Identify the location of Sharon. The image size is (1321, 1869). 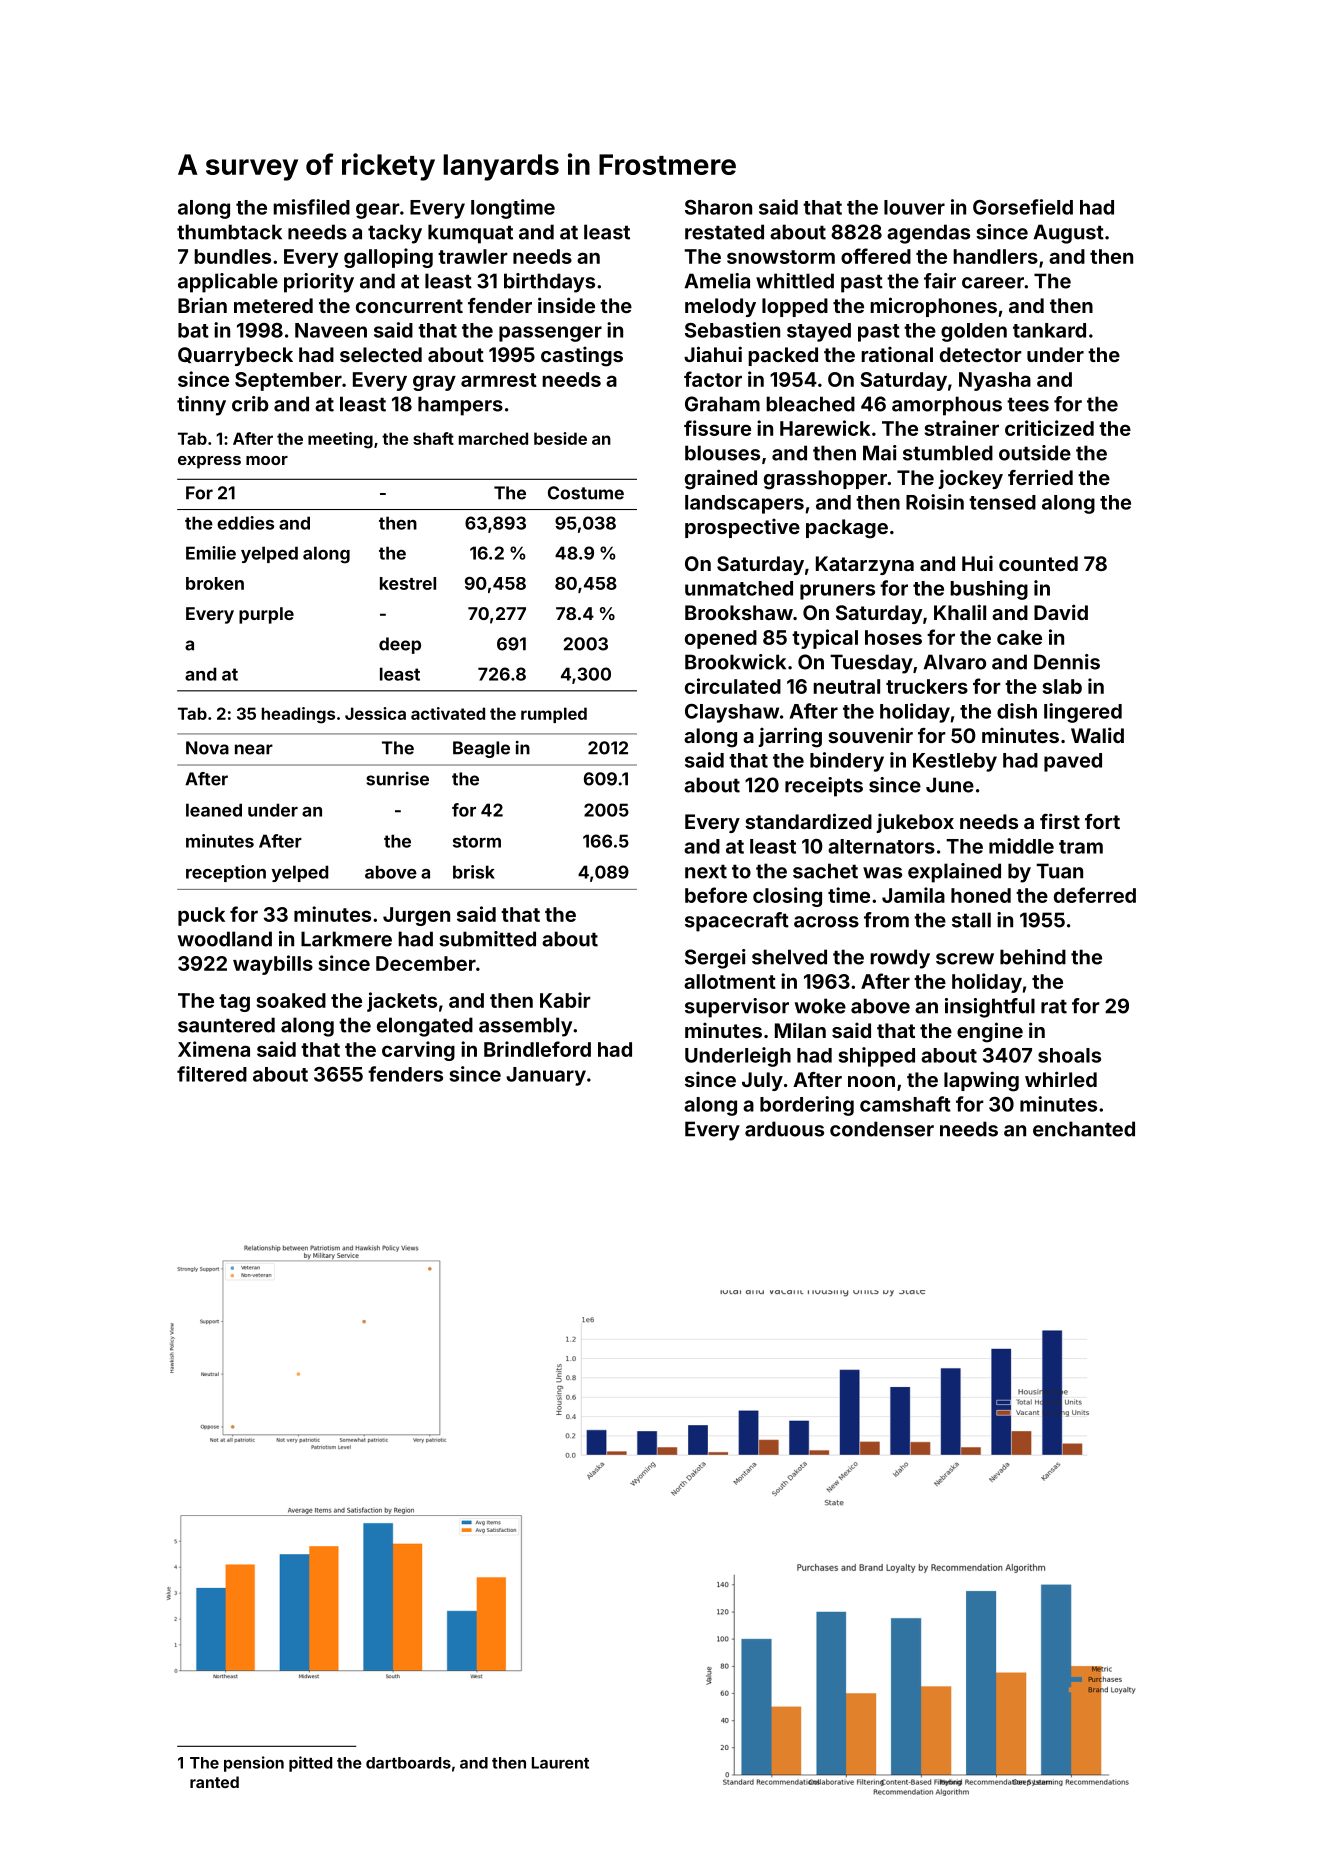
(718, 207).
